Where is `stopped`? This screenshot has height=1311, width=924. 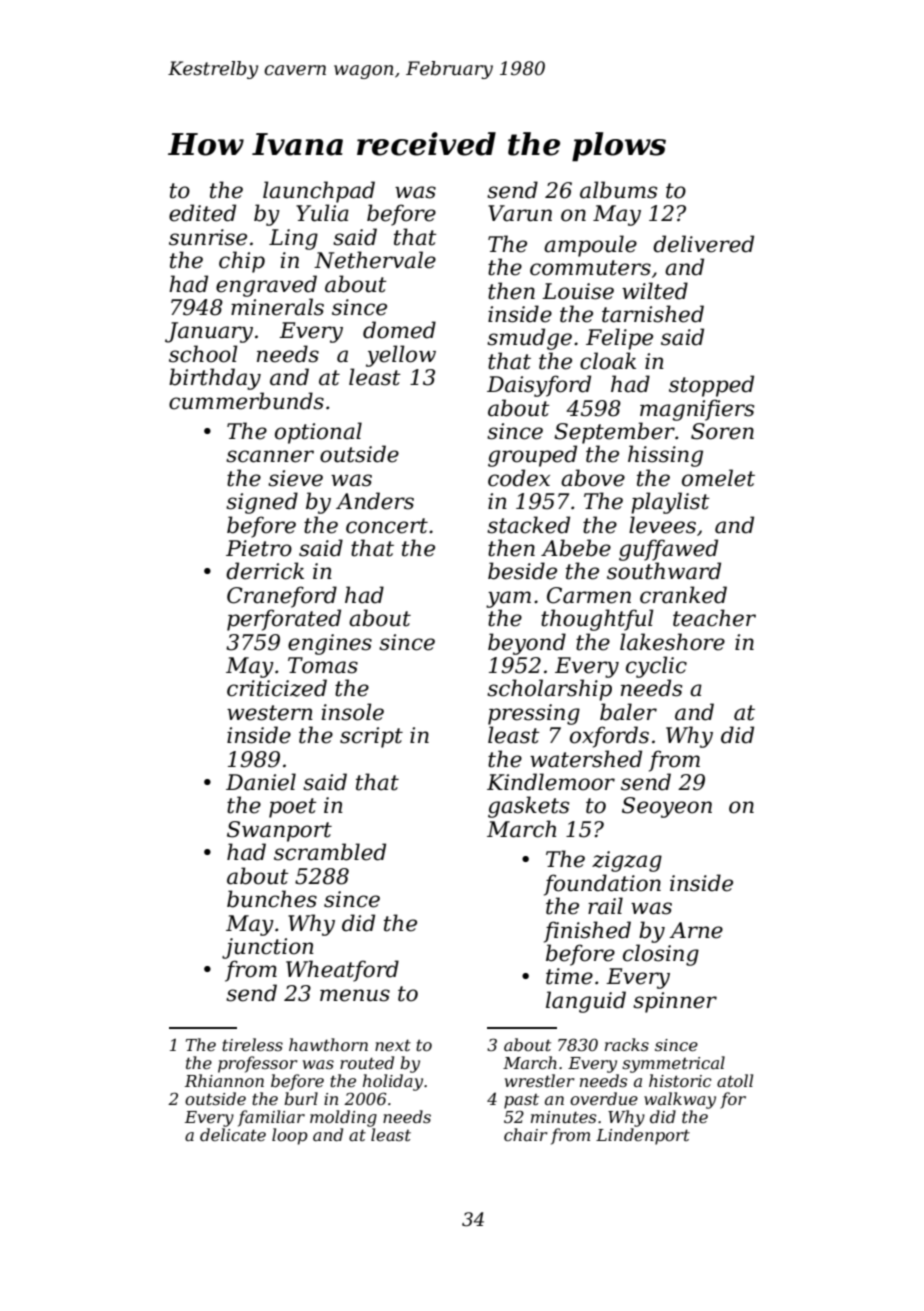 stopped is located at coordinates (711, 386).
